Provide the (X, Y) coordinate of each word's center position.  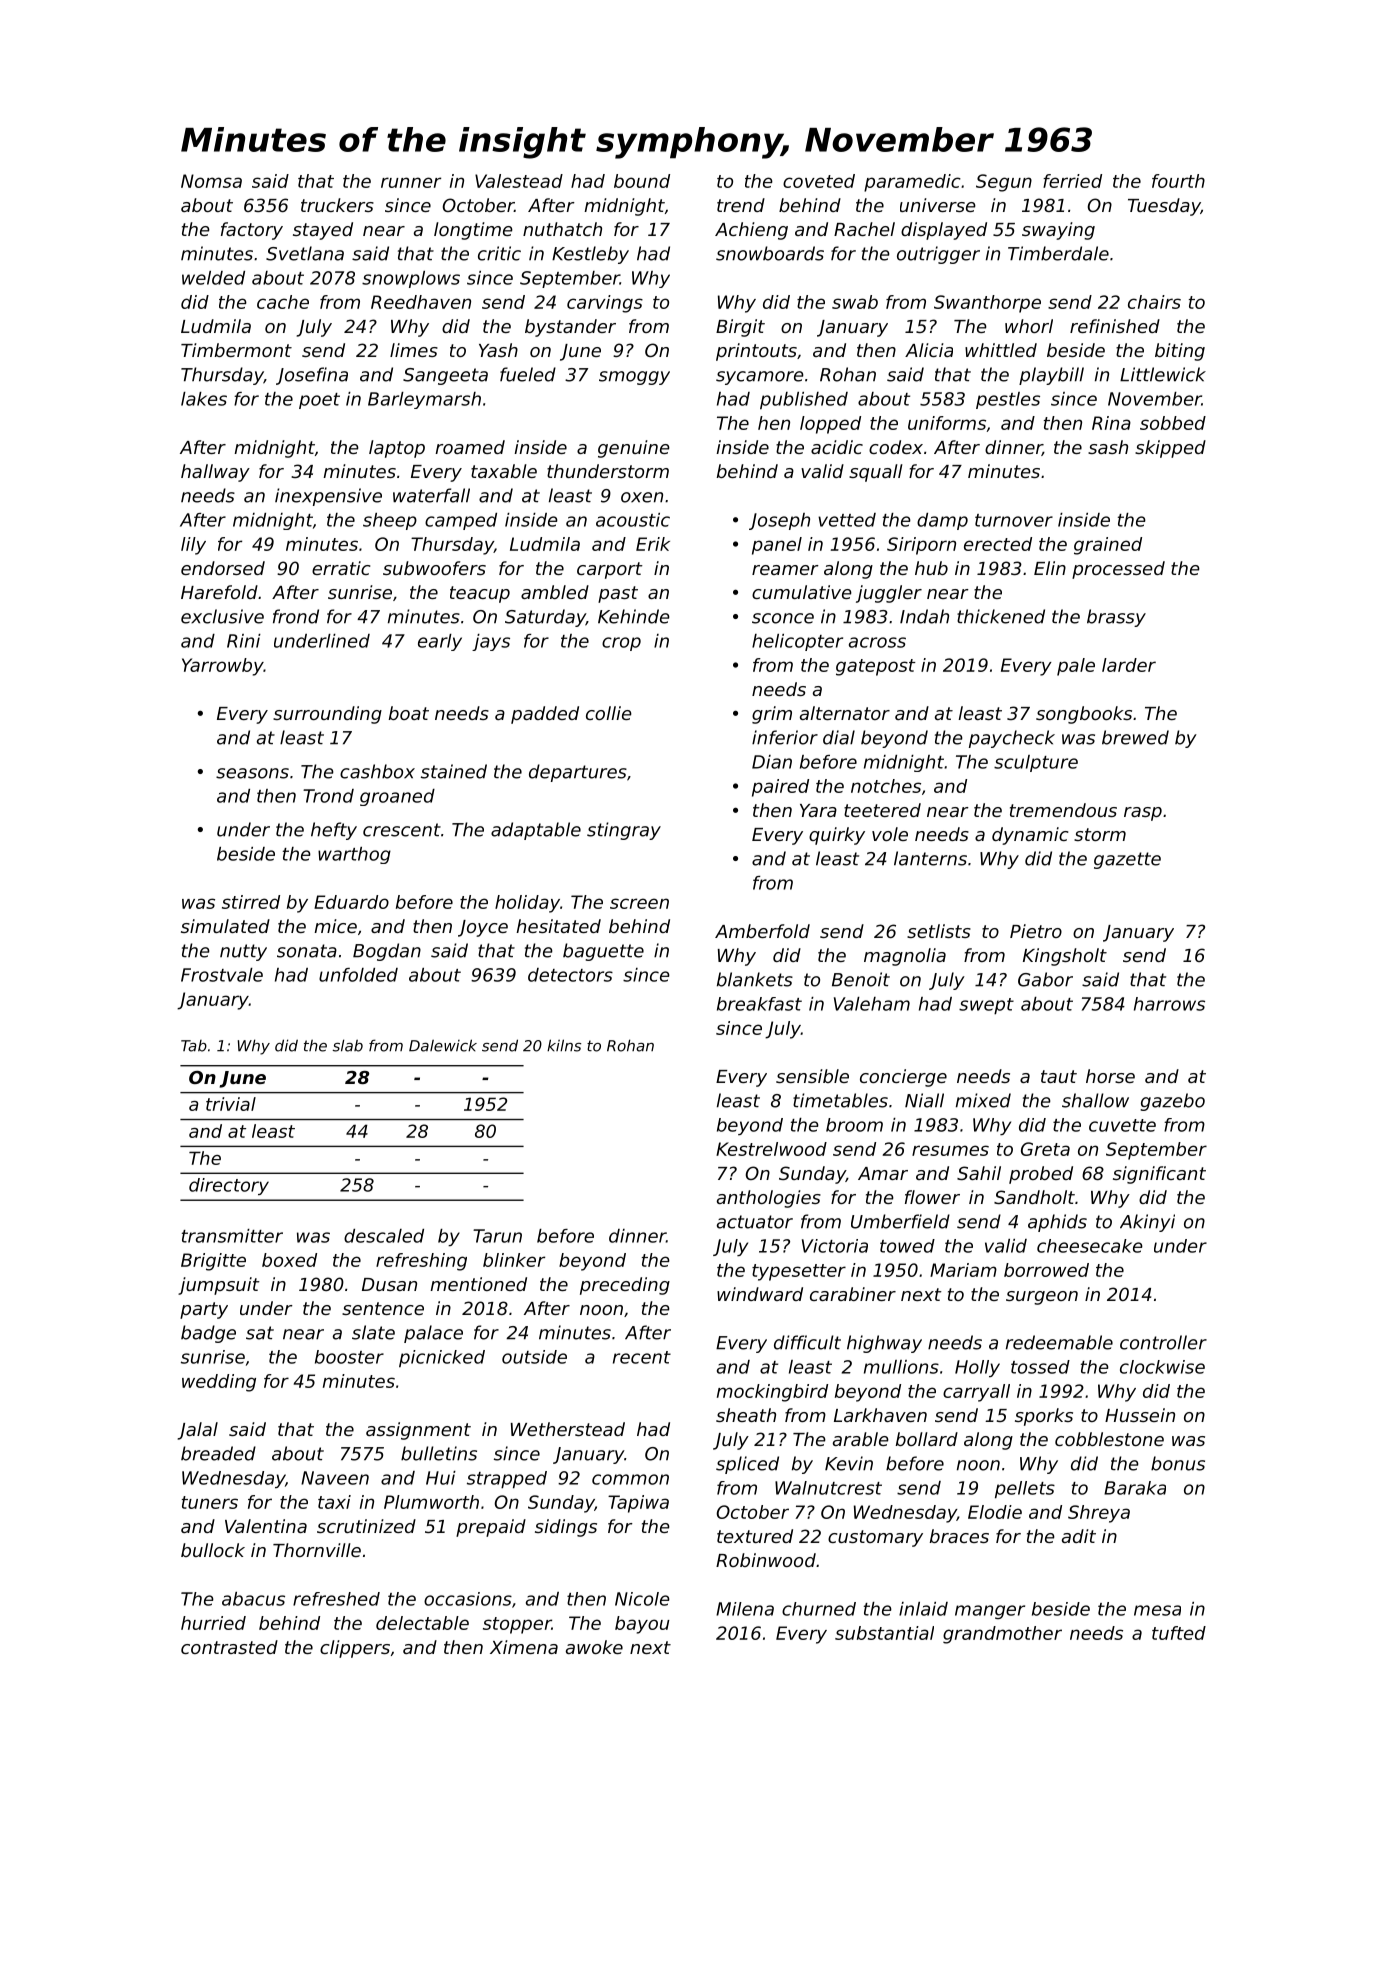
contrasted (229, 1647)
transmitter (232, 1236)
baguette (603, 952)
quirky (837, 836)
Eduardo (351, 902)
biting (1180, 352)
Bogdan (387, 952)
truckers (337, 205)
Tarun (497, 1236)
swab (855, 302)
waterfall (431, 495)
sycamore (760, 378)
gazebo (1173, 1102)
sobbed (1173, 423)
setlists (939, 931)
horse (1110, 1076)
